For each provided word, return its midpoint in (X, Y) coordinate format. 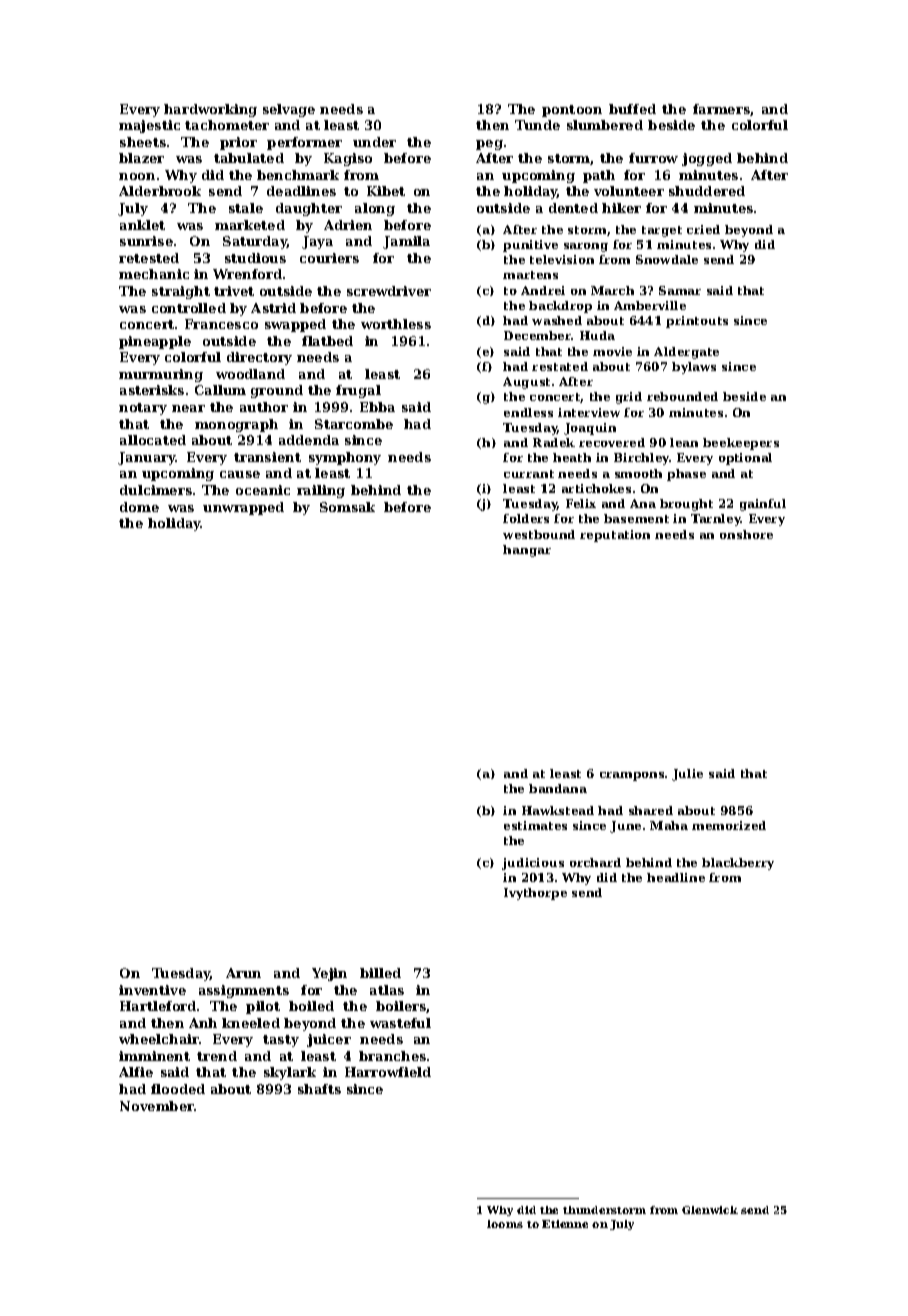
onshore (746, 534)
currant (529, 474)
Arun (243, 973)
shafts (319, 1089)
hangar (527, 551)
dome (139, 507)
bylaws (694, 368)
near (188, 408)
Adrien (348, 225)
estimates (535, 825)
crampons (632, 776)
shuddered (707, 191)
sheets (143, 142)
